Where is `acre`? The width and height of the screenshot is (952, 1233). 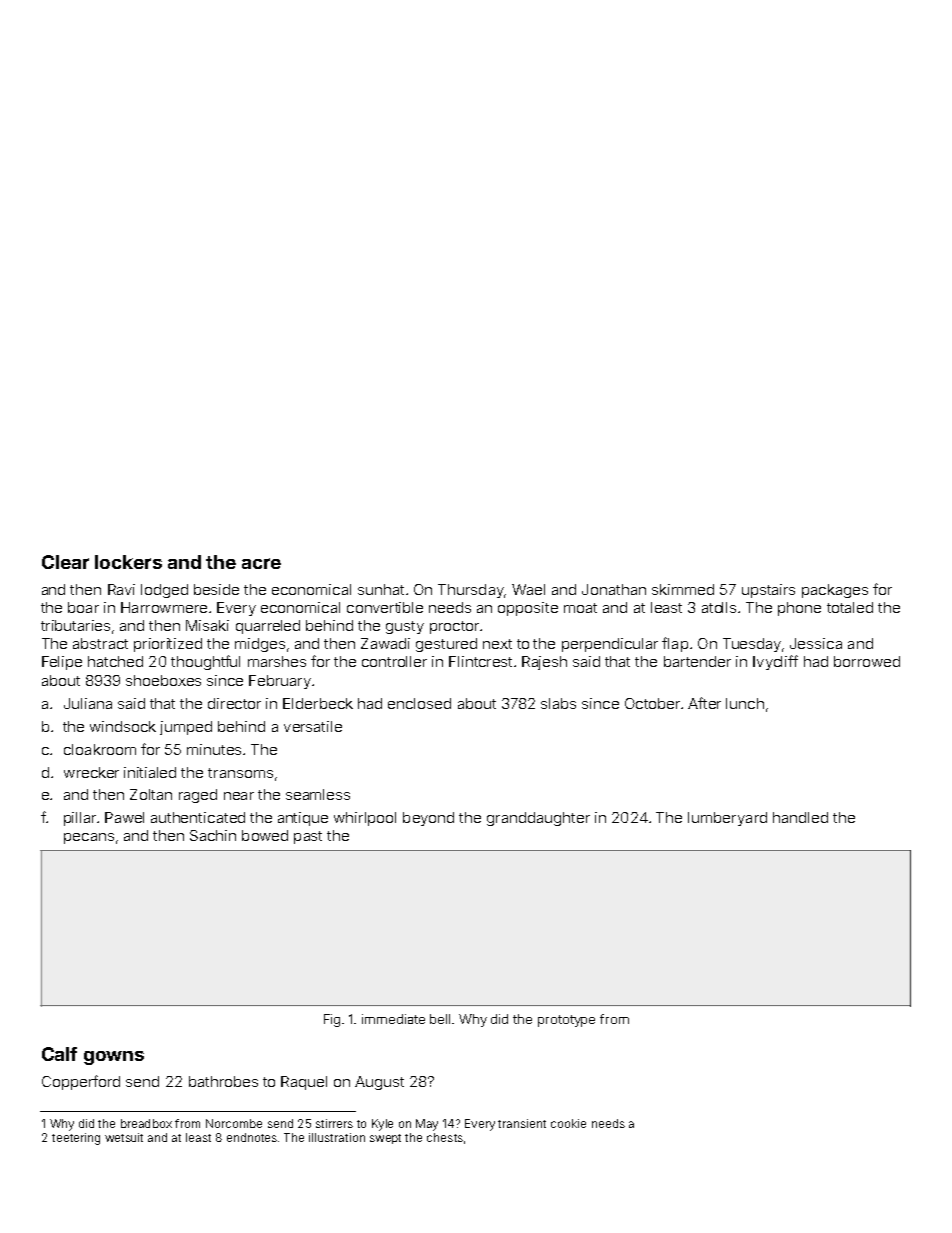
acre is located at coordinates (261, 563).
